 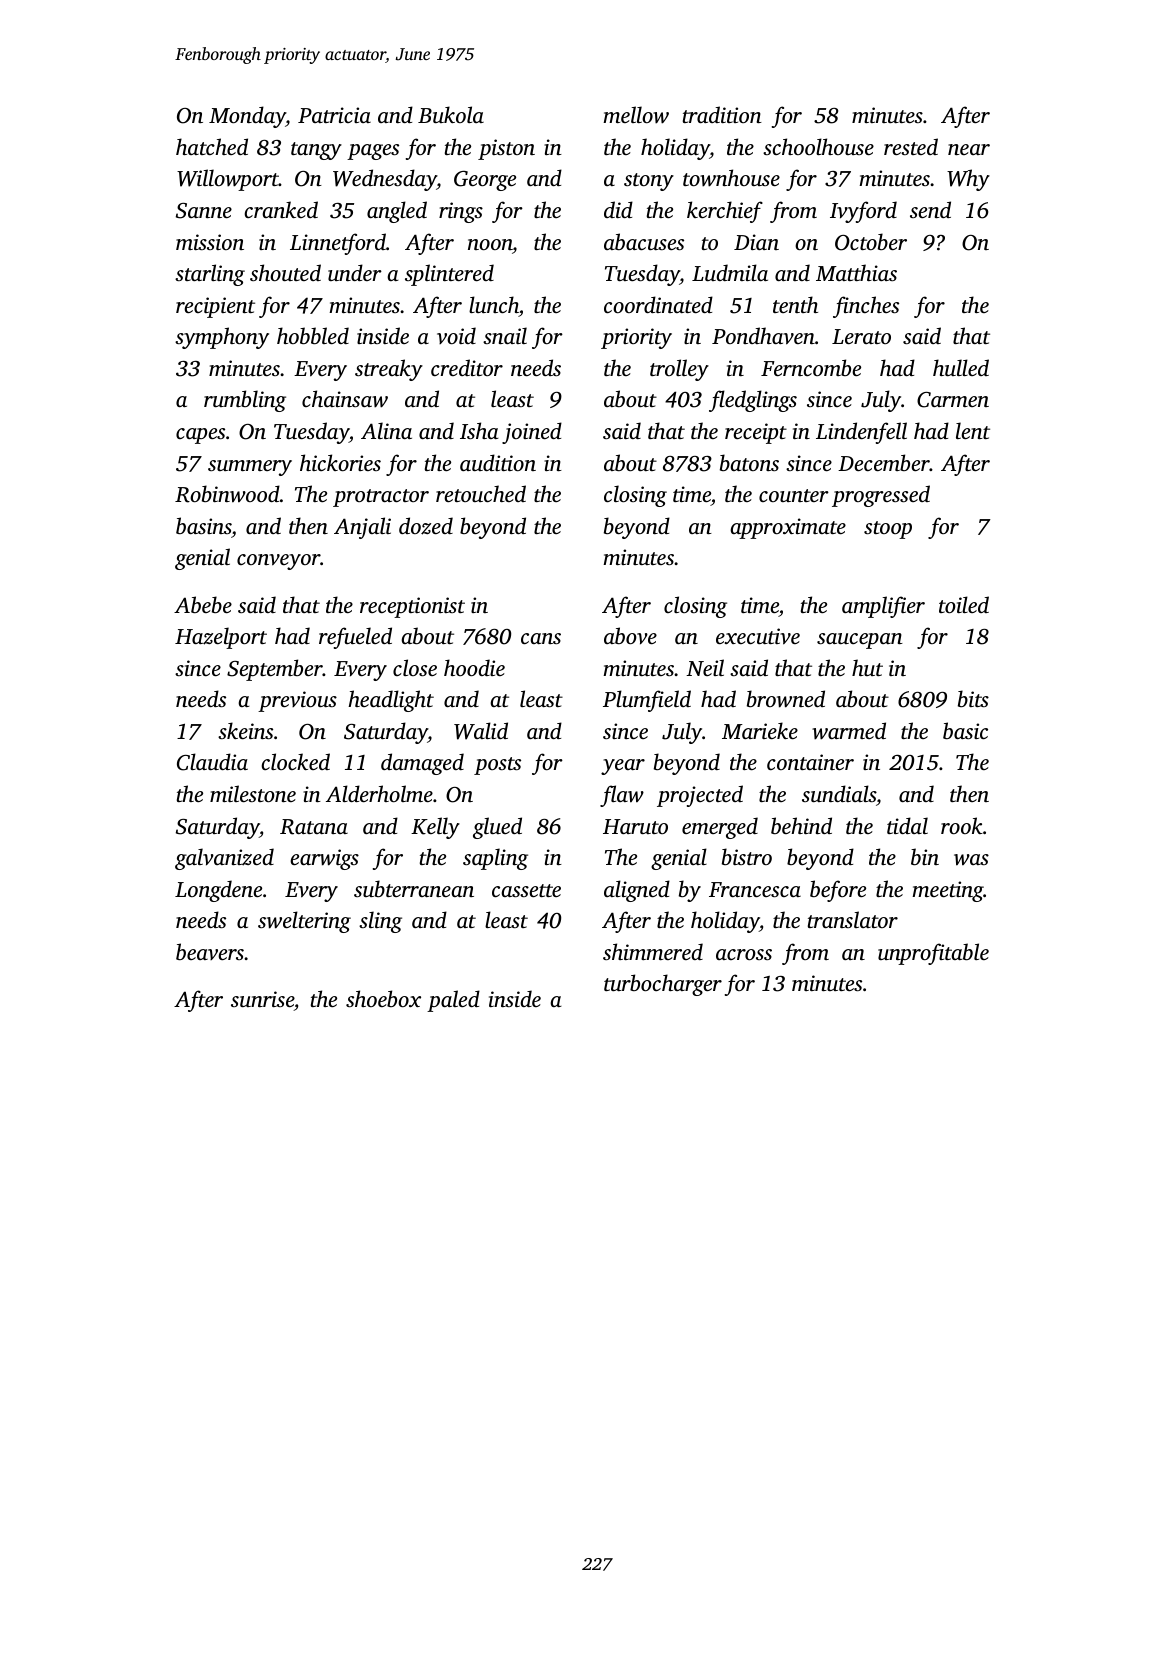 I want to click on send, so click(x=930, y=209).
